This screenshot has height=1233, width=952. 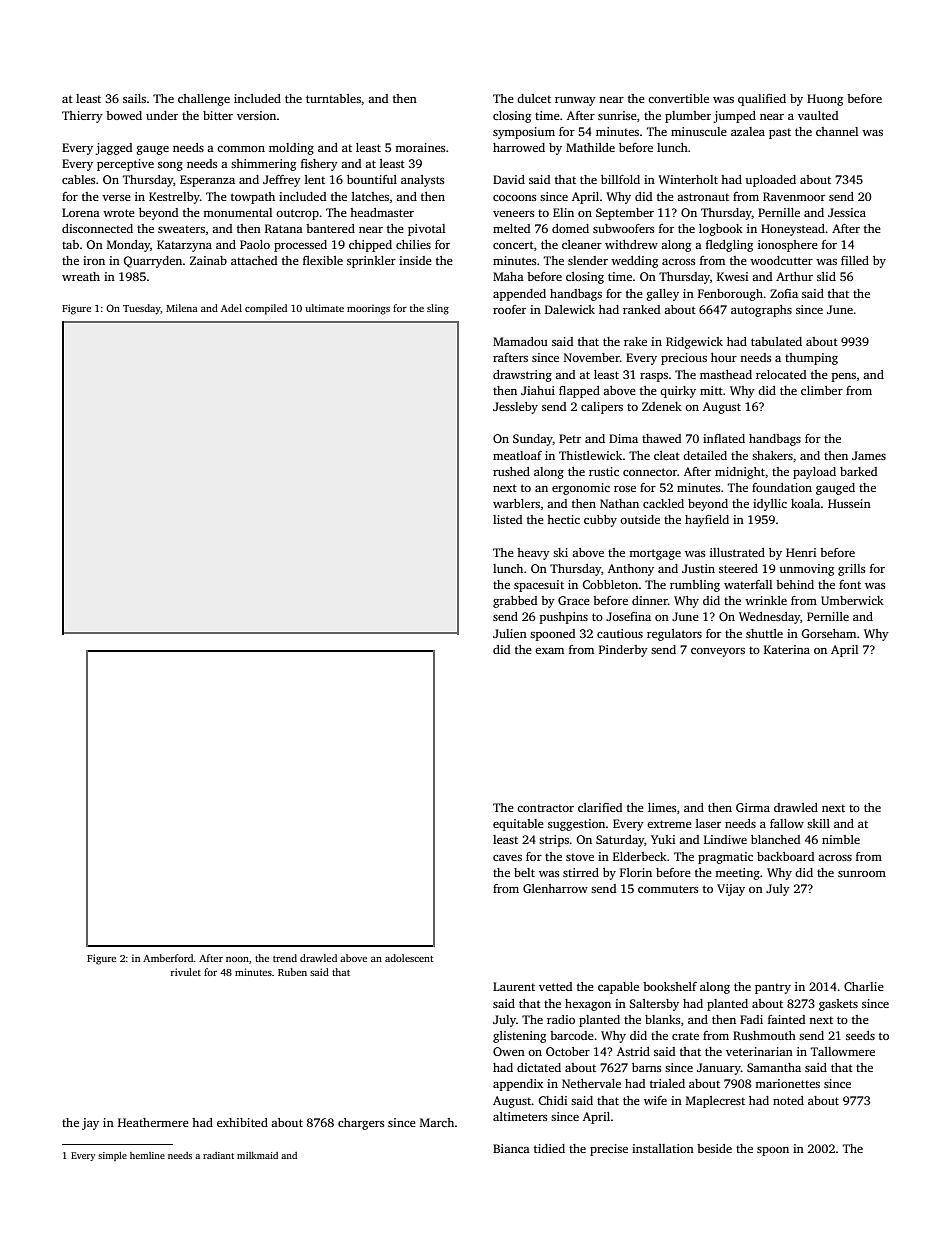 I want to click on Julien, so click(x=510, y=633).
